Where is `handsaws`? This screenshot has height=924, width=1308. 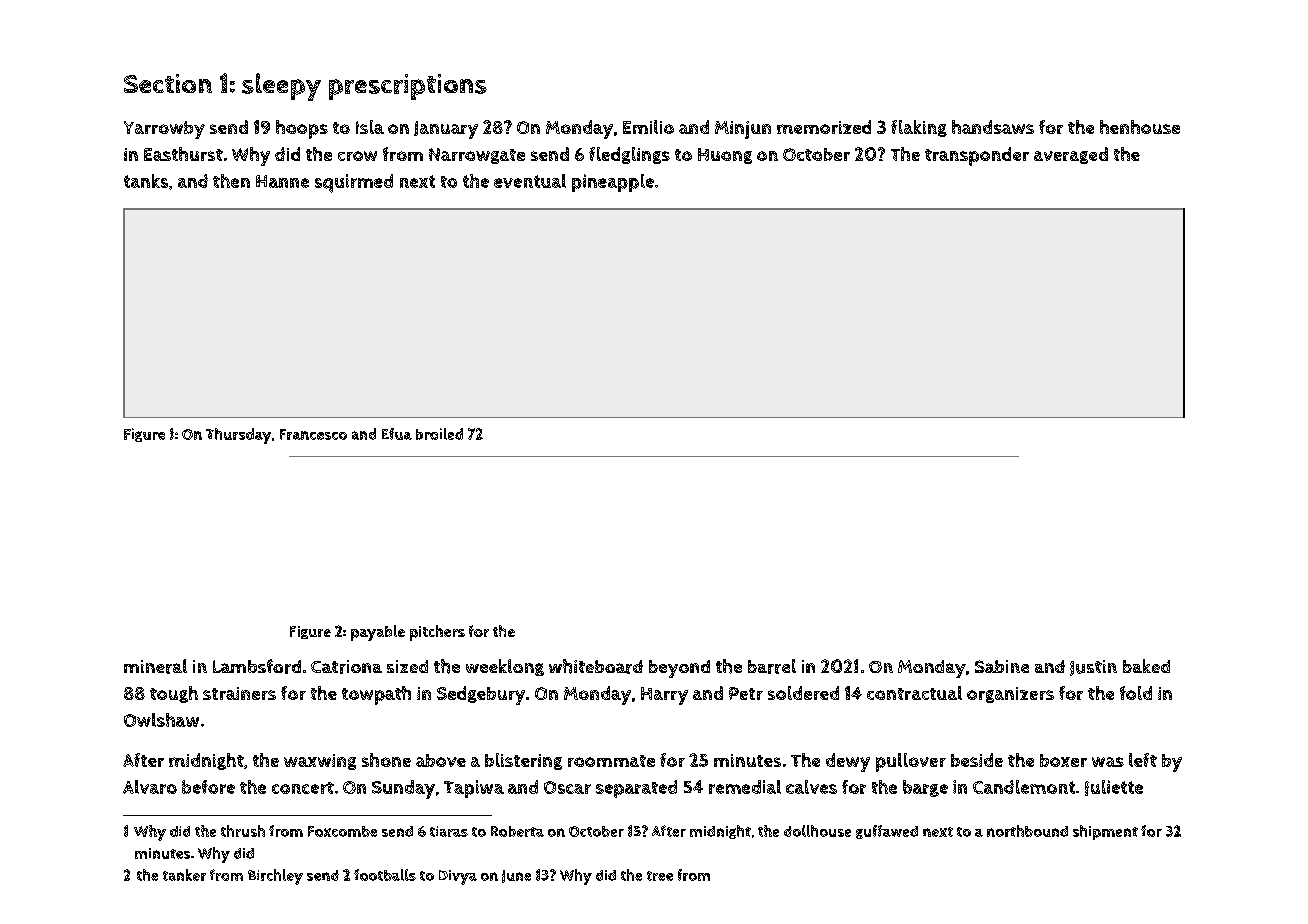 handsaws is located at coordinates (993, 127).
